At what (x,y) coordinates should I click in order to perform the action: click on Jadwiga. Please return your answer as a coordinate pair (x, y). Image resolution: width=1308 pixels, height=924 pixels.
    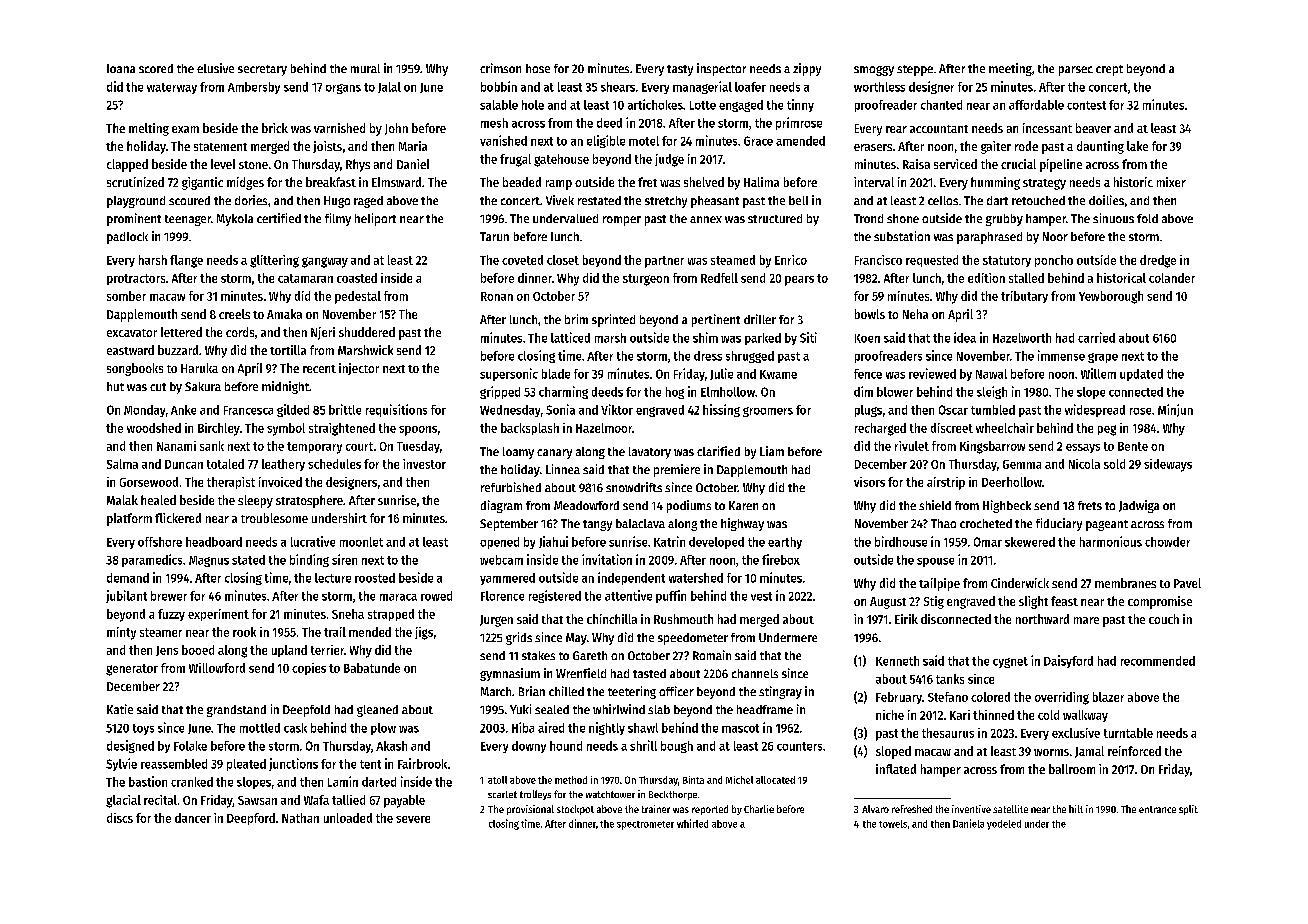
    Looking at the image, I should click on (1139, 506).
